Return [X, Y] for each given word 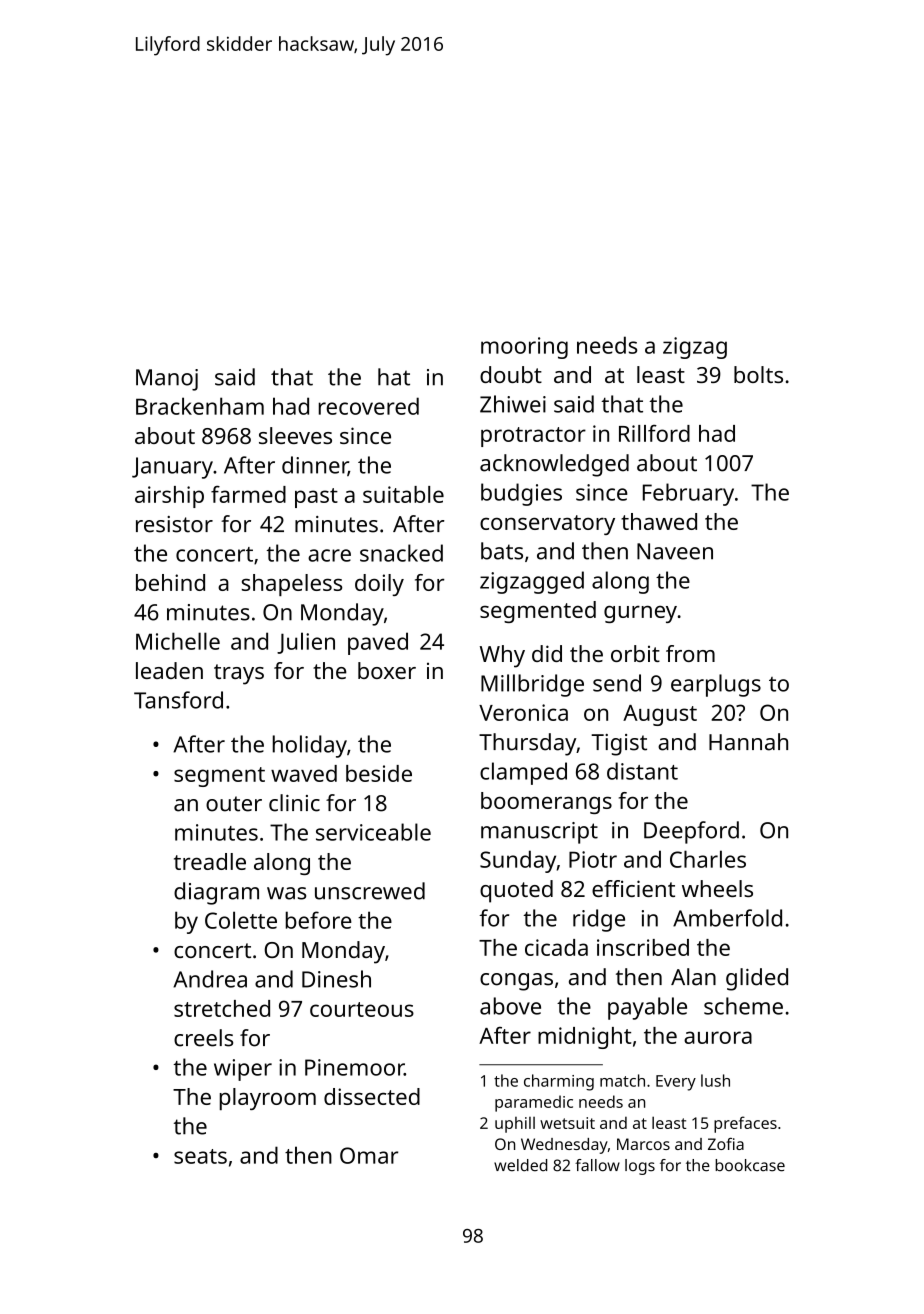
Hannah [748, 742]
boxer [387, 670]
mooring [524, 348]
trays [239, 674]
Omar [369, 1155]
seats [200, 1156]
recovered [369, 406]
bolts [758, 374]
